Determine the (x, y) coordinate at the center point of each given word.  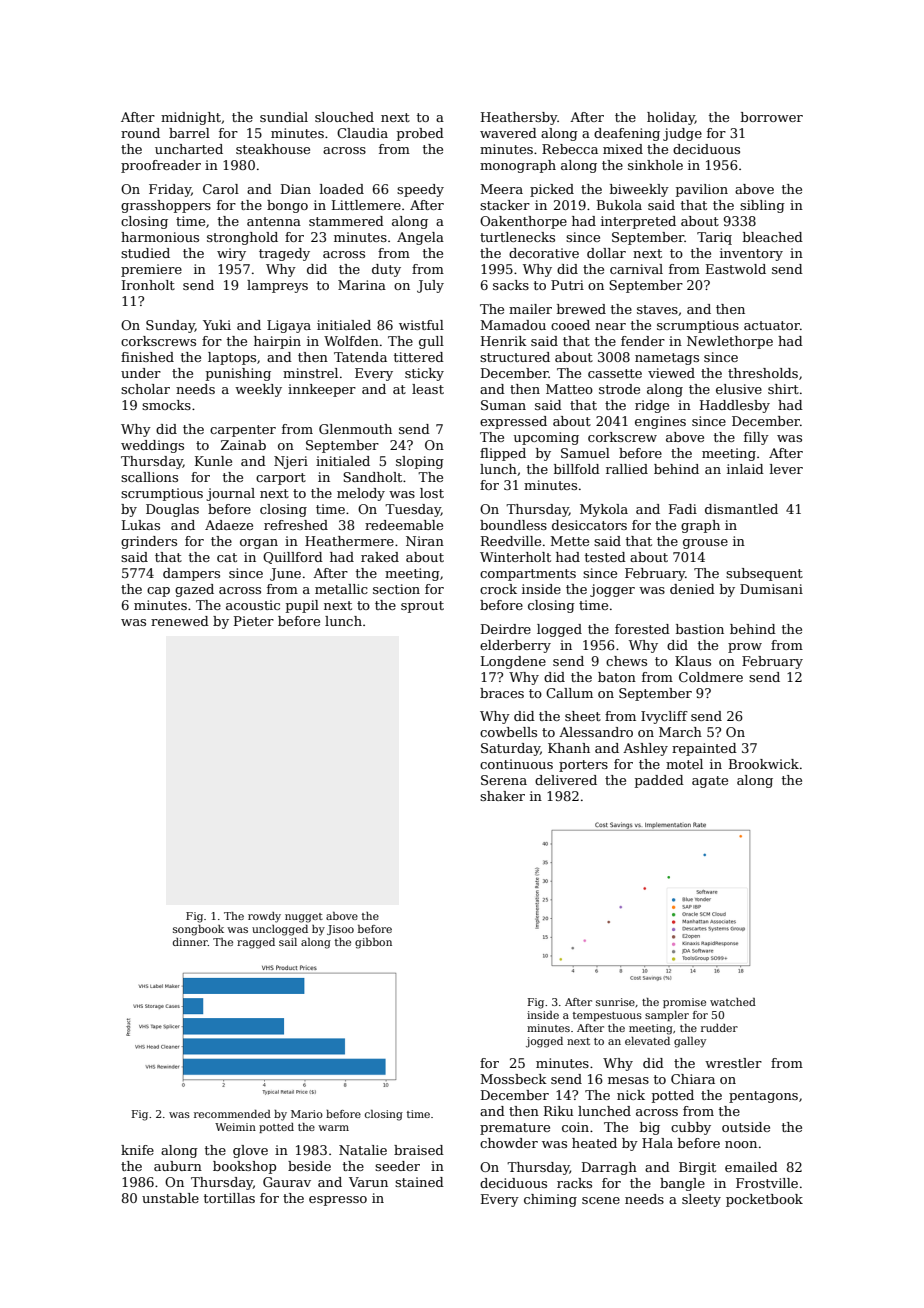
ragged (256, 943)
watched (733, 1002)
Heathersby (519, 118)
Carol (221, 189)
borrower (772, 117)
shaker (502, 796)
